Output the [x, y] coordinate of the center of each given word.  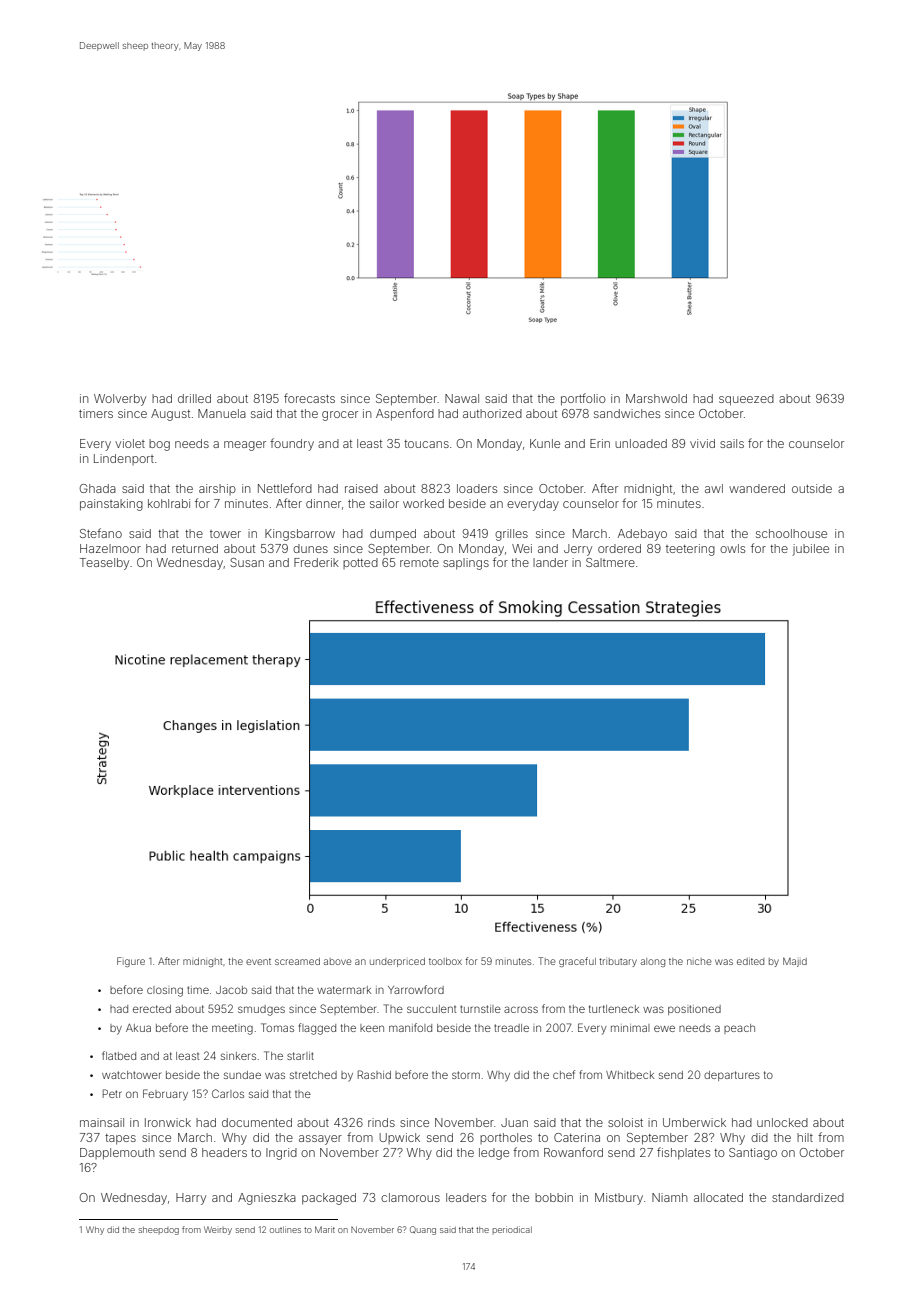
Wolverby [120, 400]
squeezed [746, 400]
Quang [423, 1230]
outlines [285, 1229]
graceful [577, 962]
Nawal [462, 398]
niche [699, 961]
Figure [131, 962]
